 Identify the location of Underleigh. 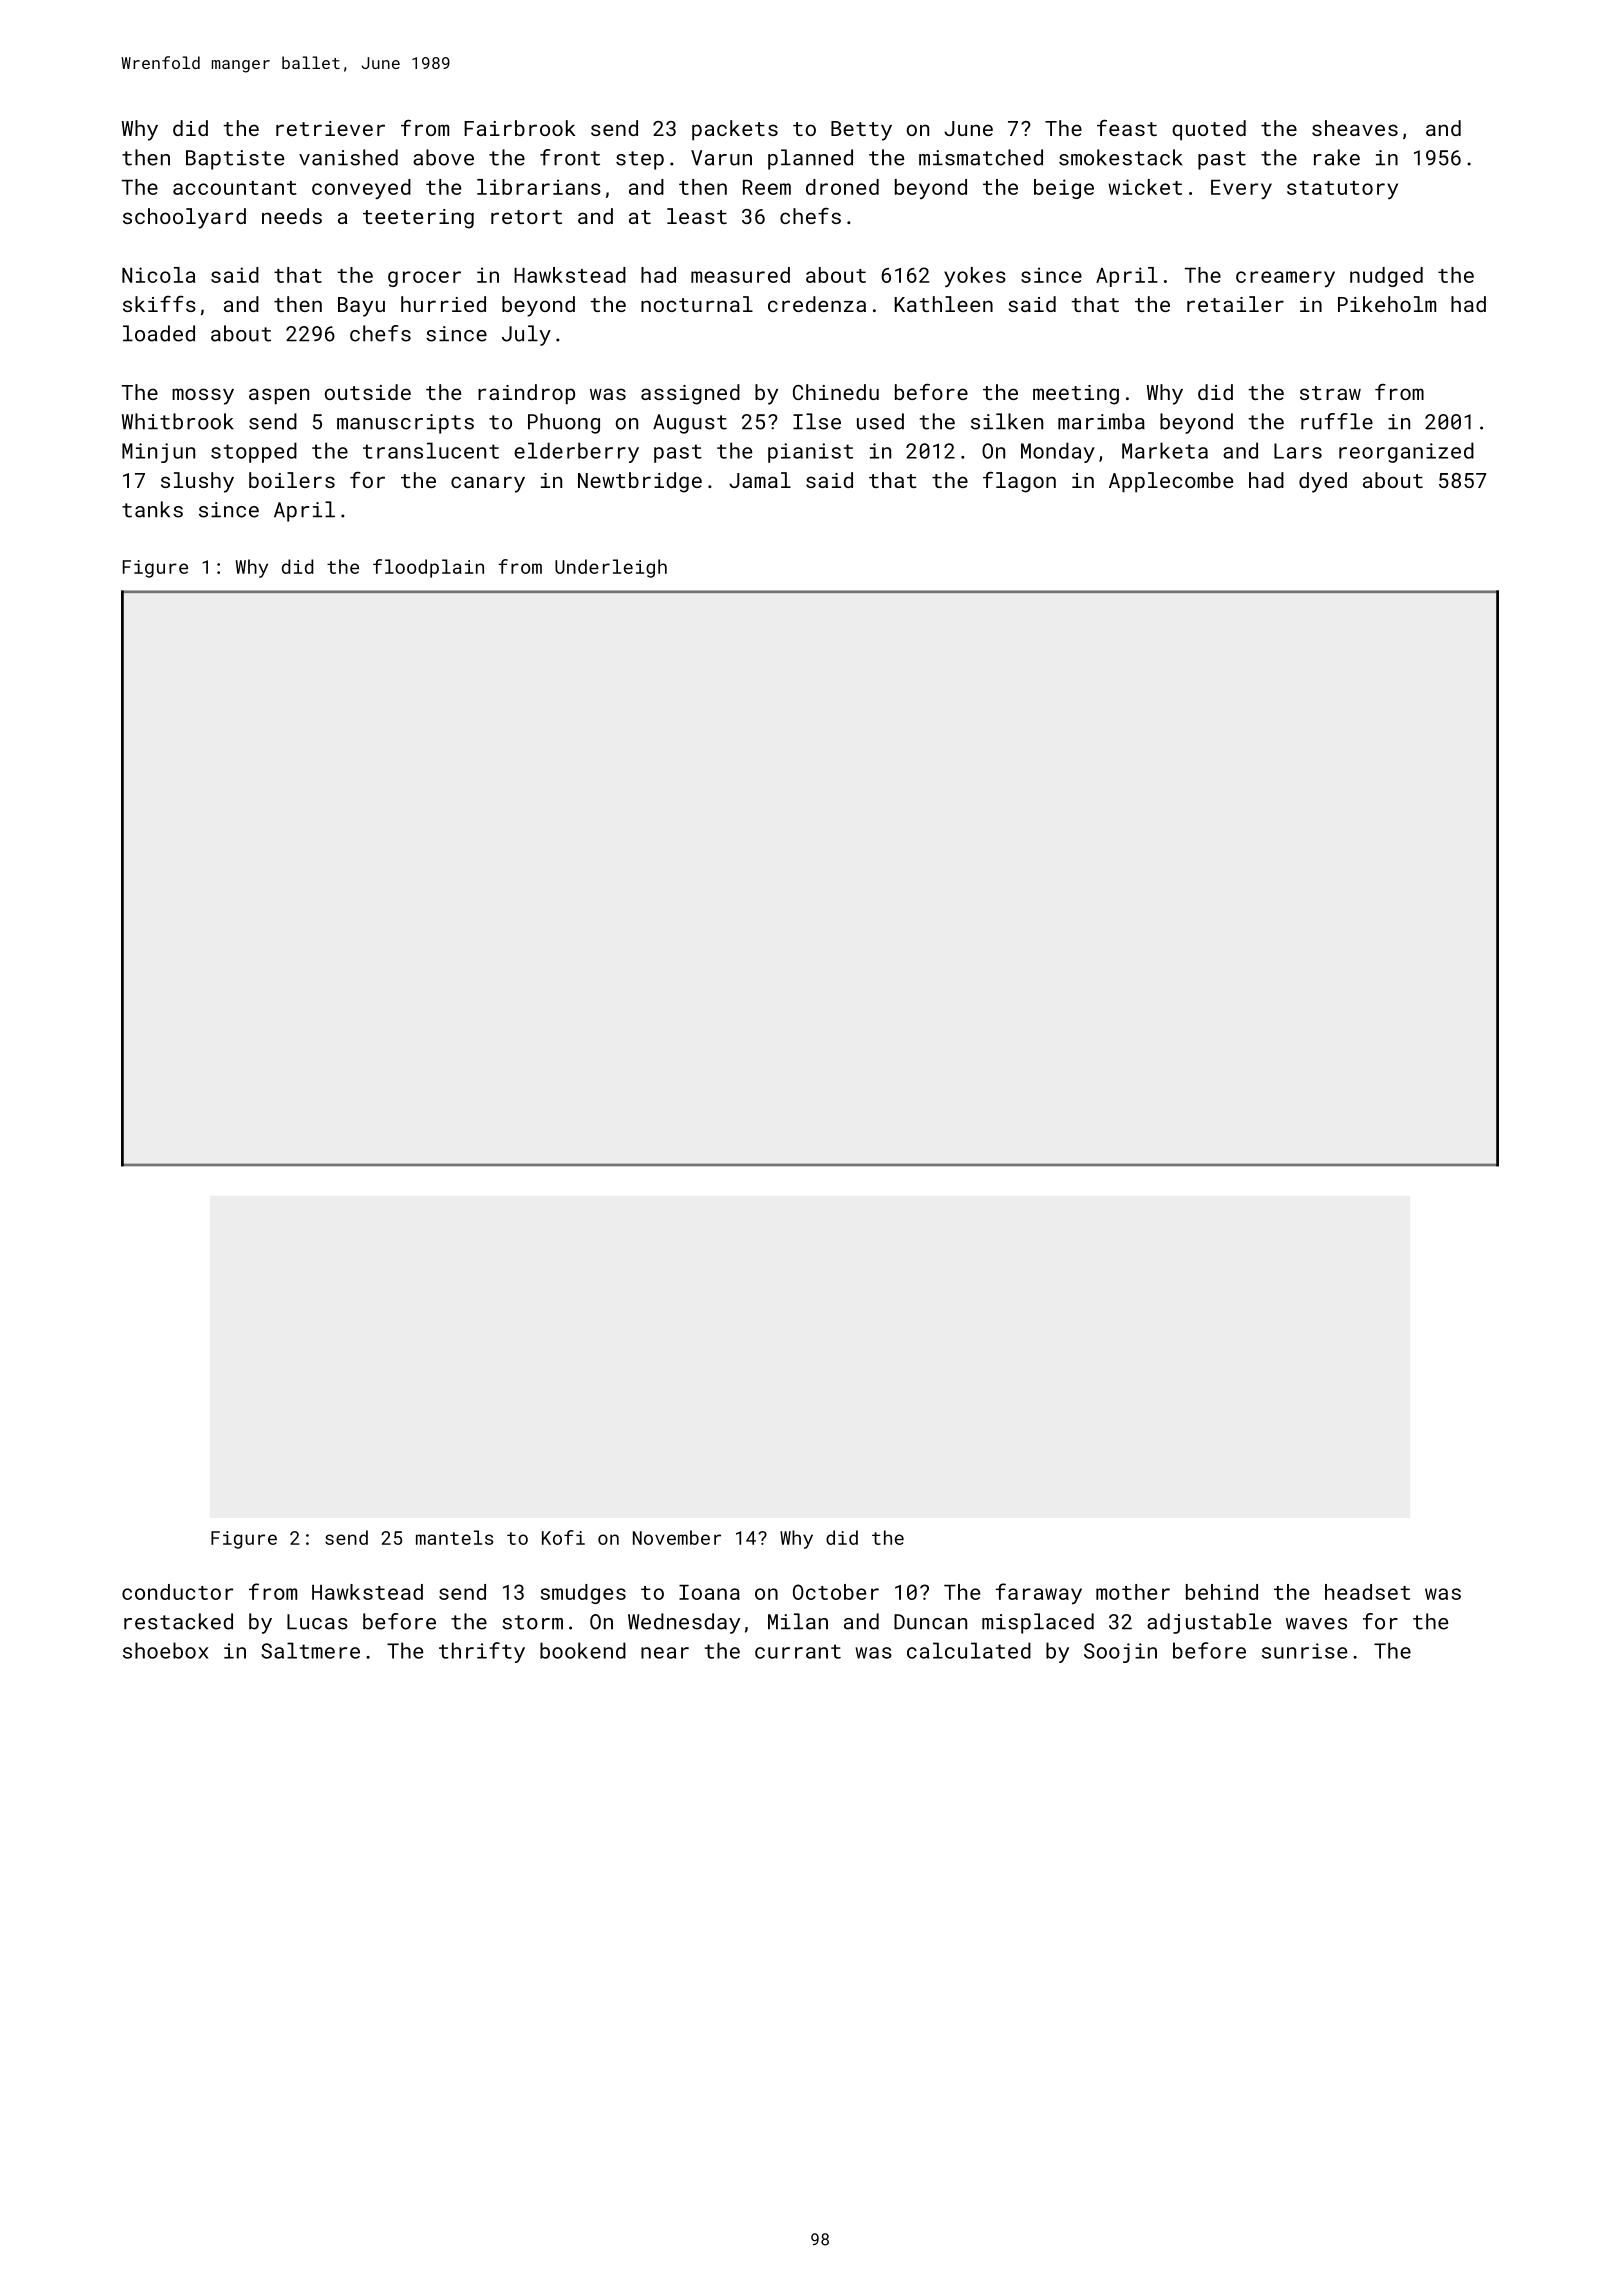
(611, 568).
